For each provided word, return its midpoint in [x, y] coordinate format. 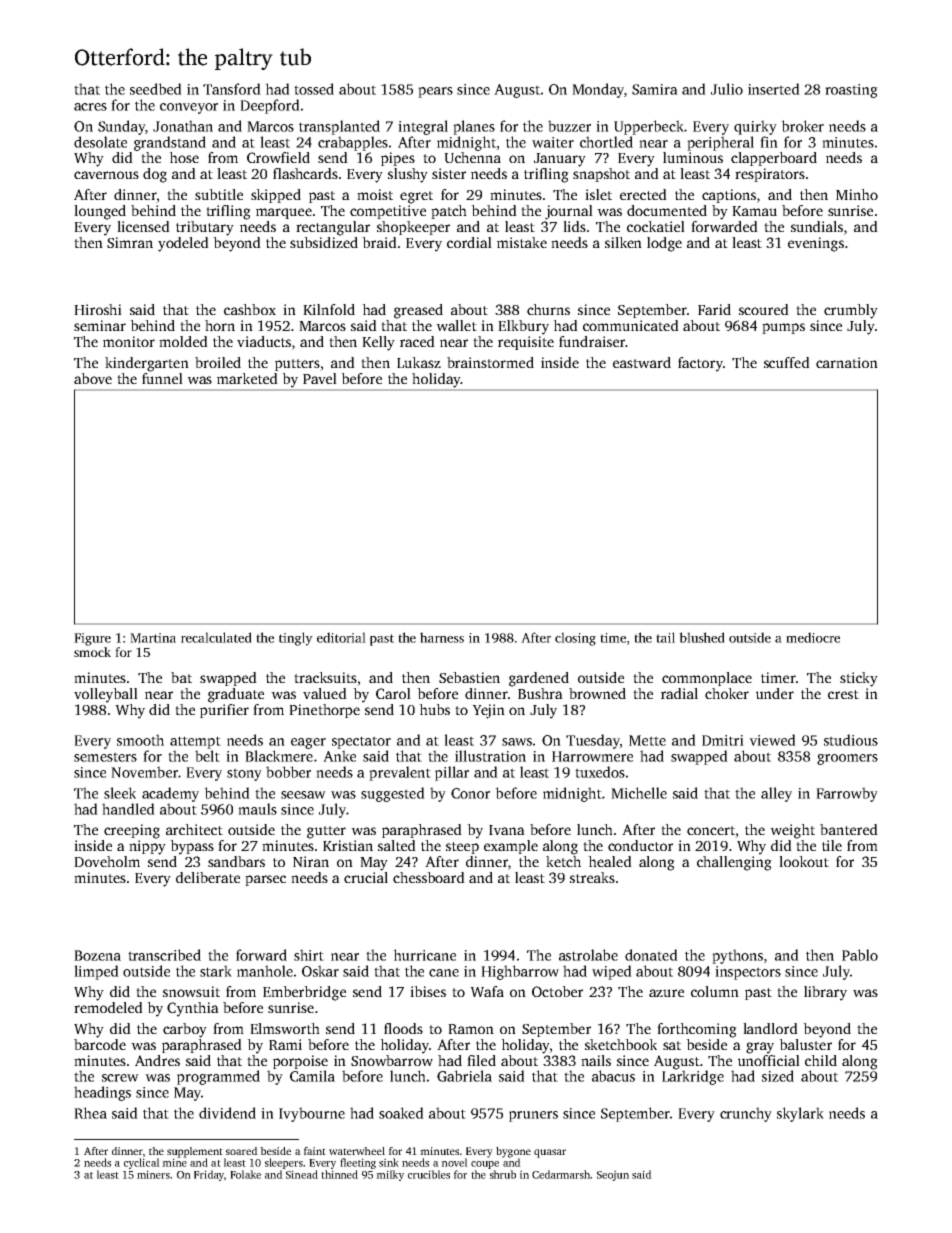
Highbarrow [520, 972]
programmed [218, 1077]
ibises [428, 991]
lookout [804, 861]
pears [435, 92]
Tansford [232, 89]
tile [832, 845]
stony [244, 774]
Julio [727, 89]
